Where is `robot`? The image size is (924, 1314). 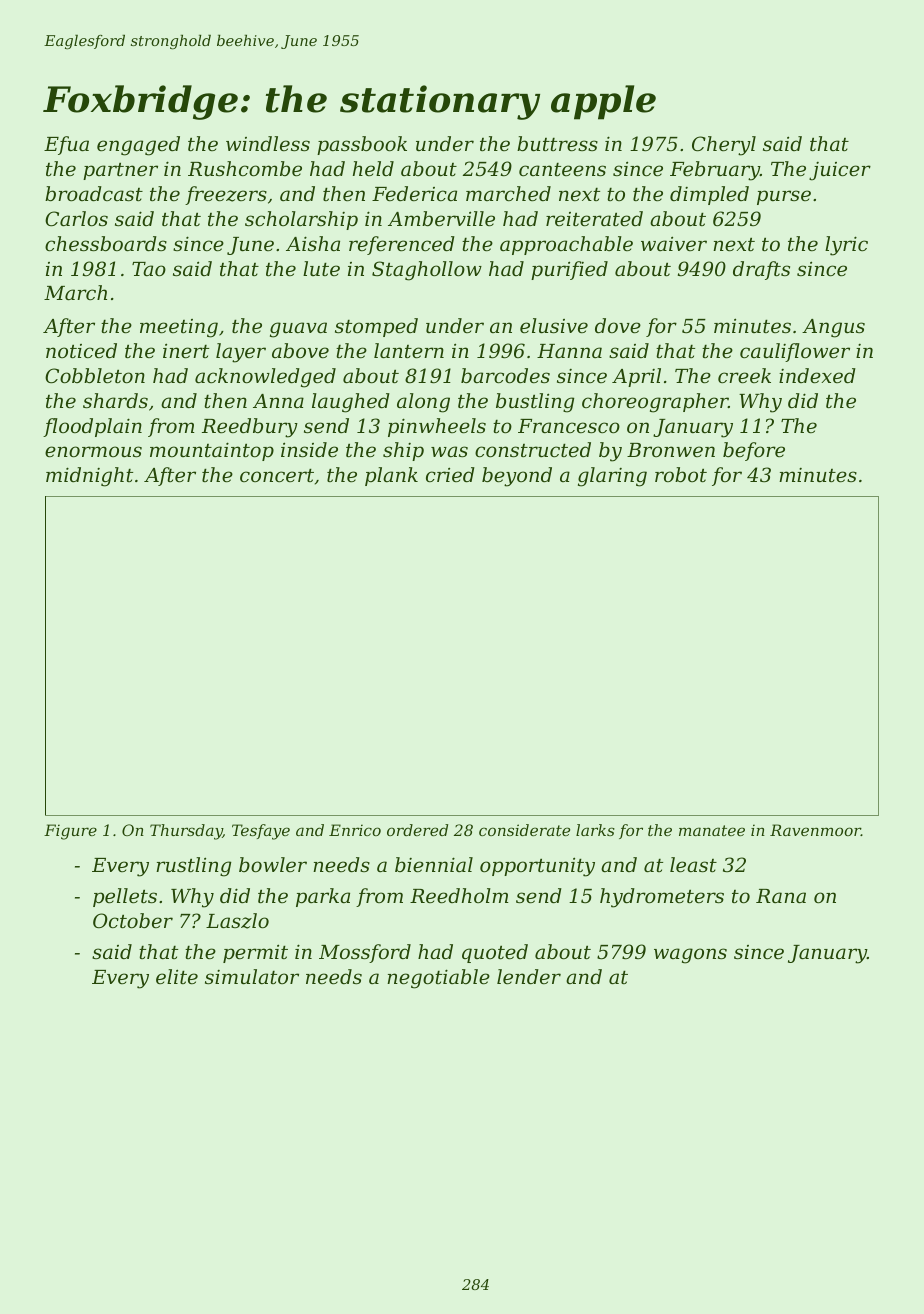
robot is located at coordinates (681, 474).
